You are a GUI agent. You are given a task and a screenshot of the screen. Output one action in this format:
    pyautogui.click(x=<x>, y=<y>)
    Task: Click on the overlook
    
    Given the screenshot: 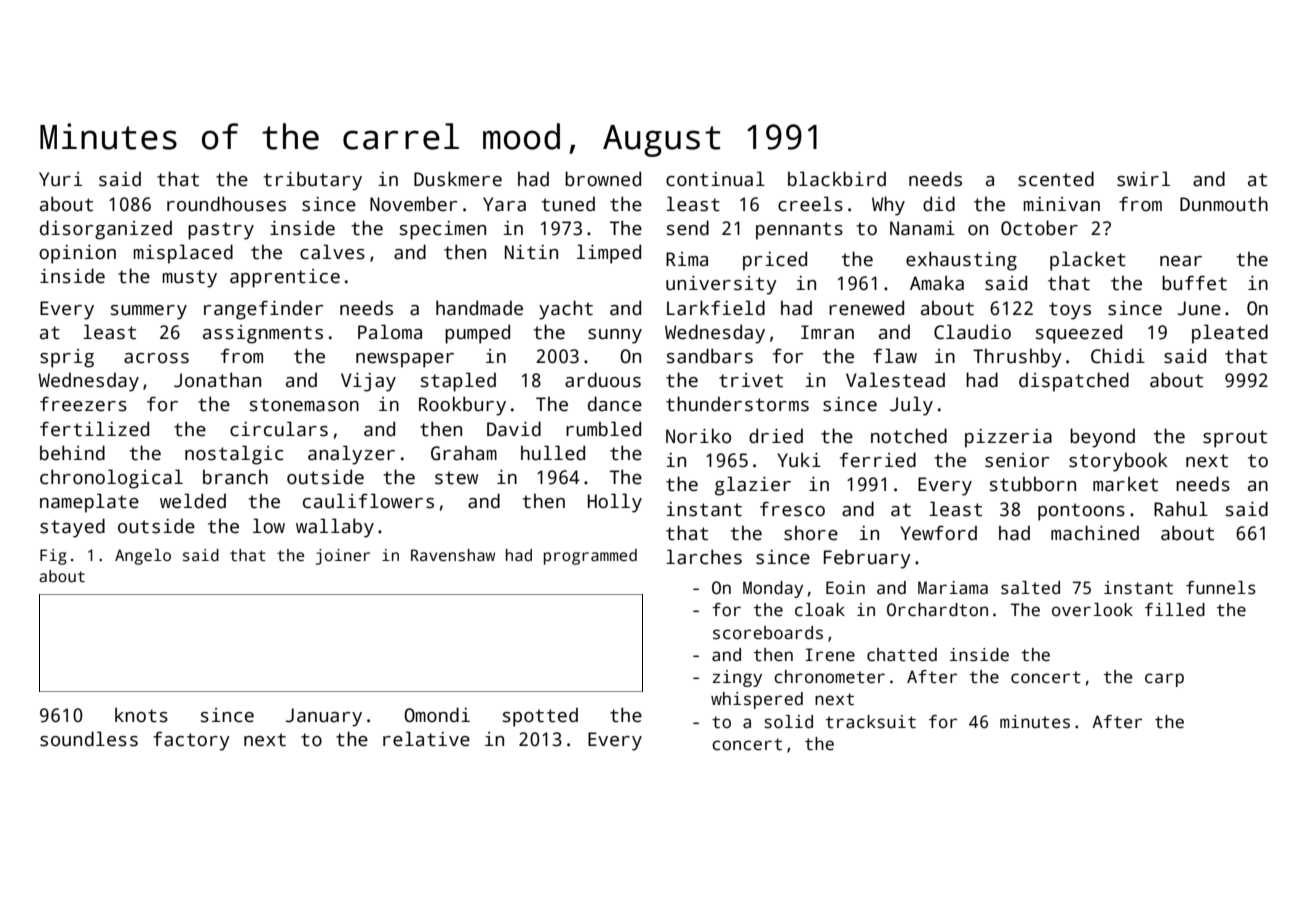 What is the action you would take?
    pyautogui.click(x=1092, y=610)
